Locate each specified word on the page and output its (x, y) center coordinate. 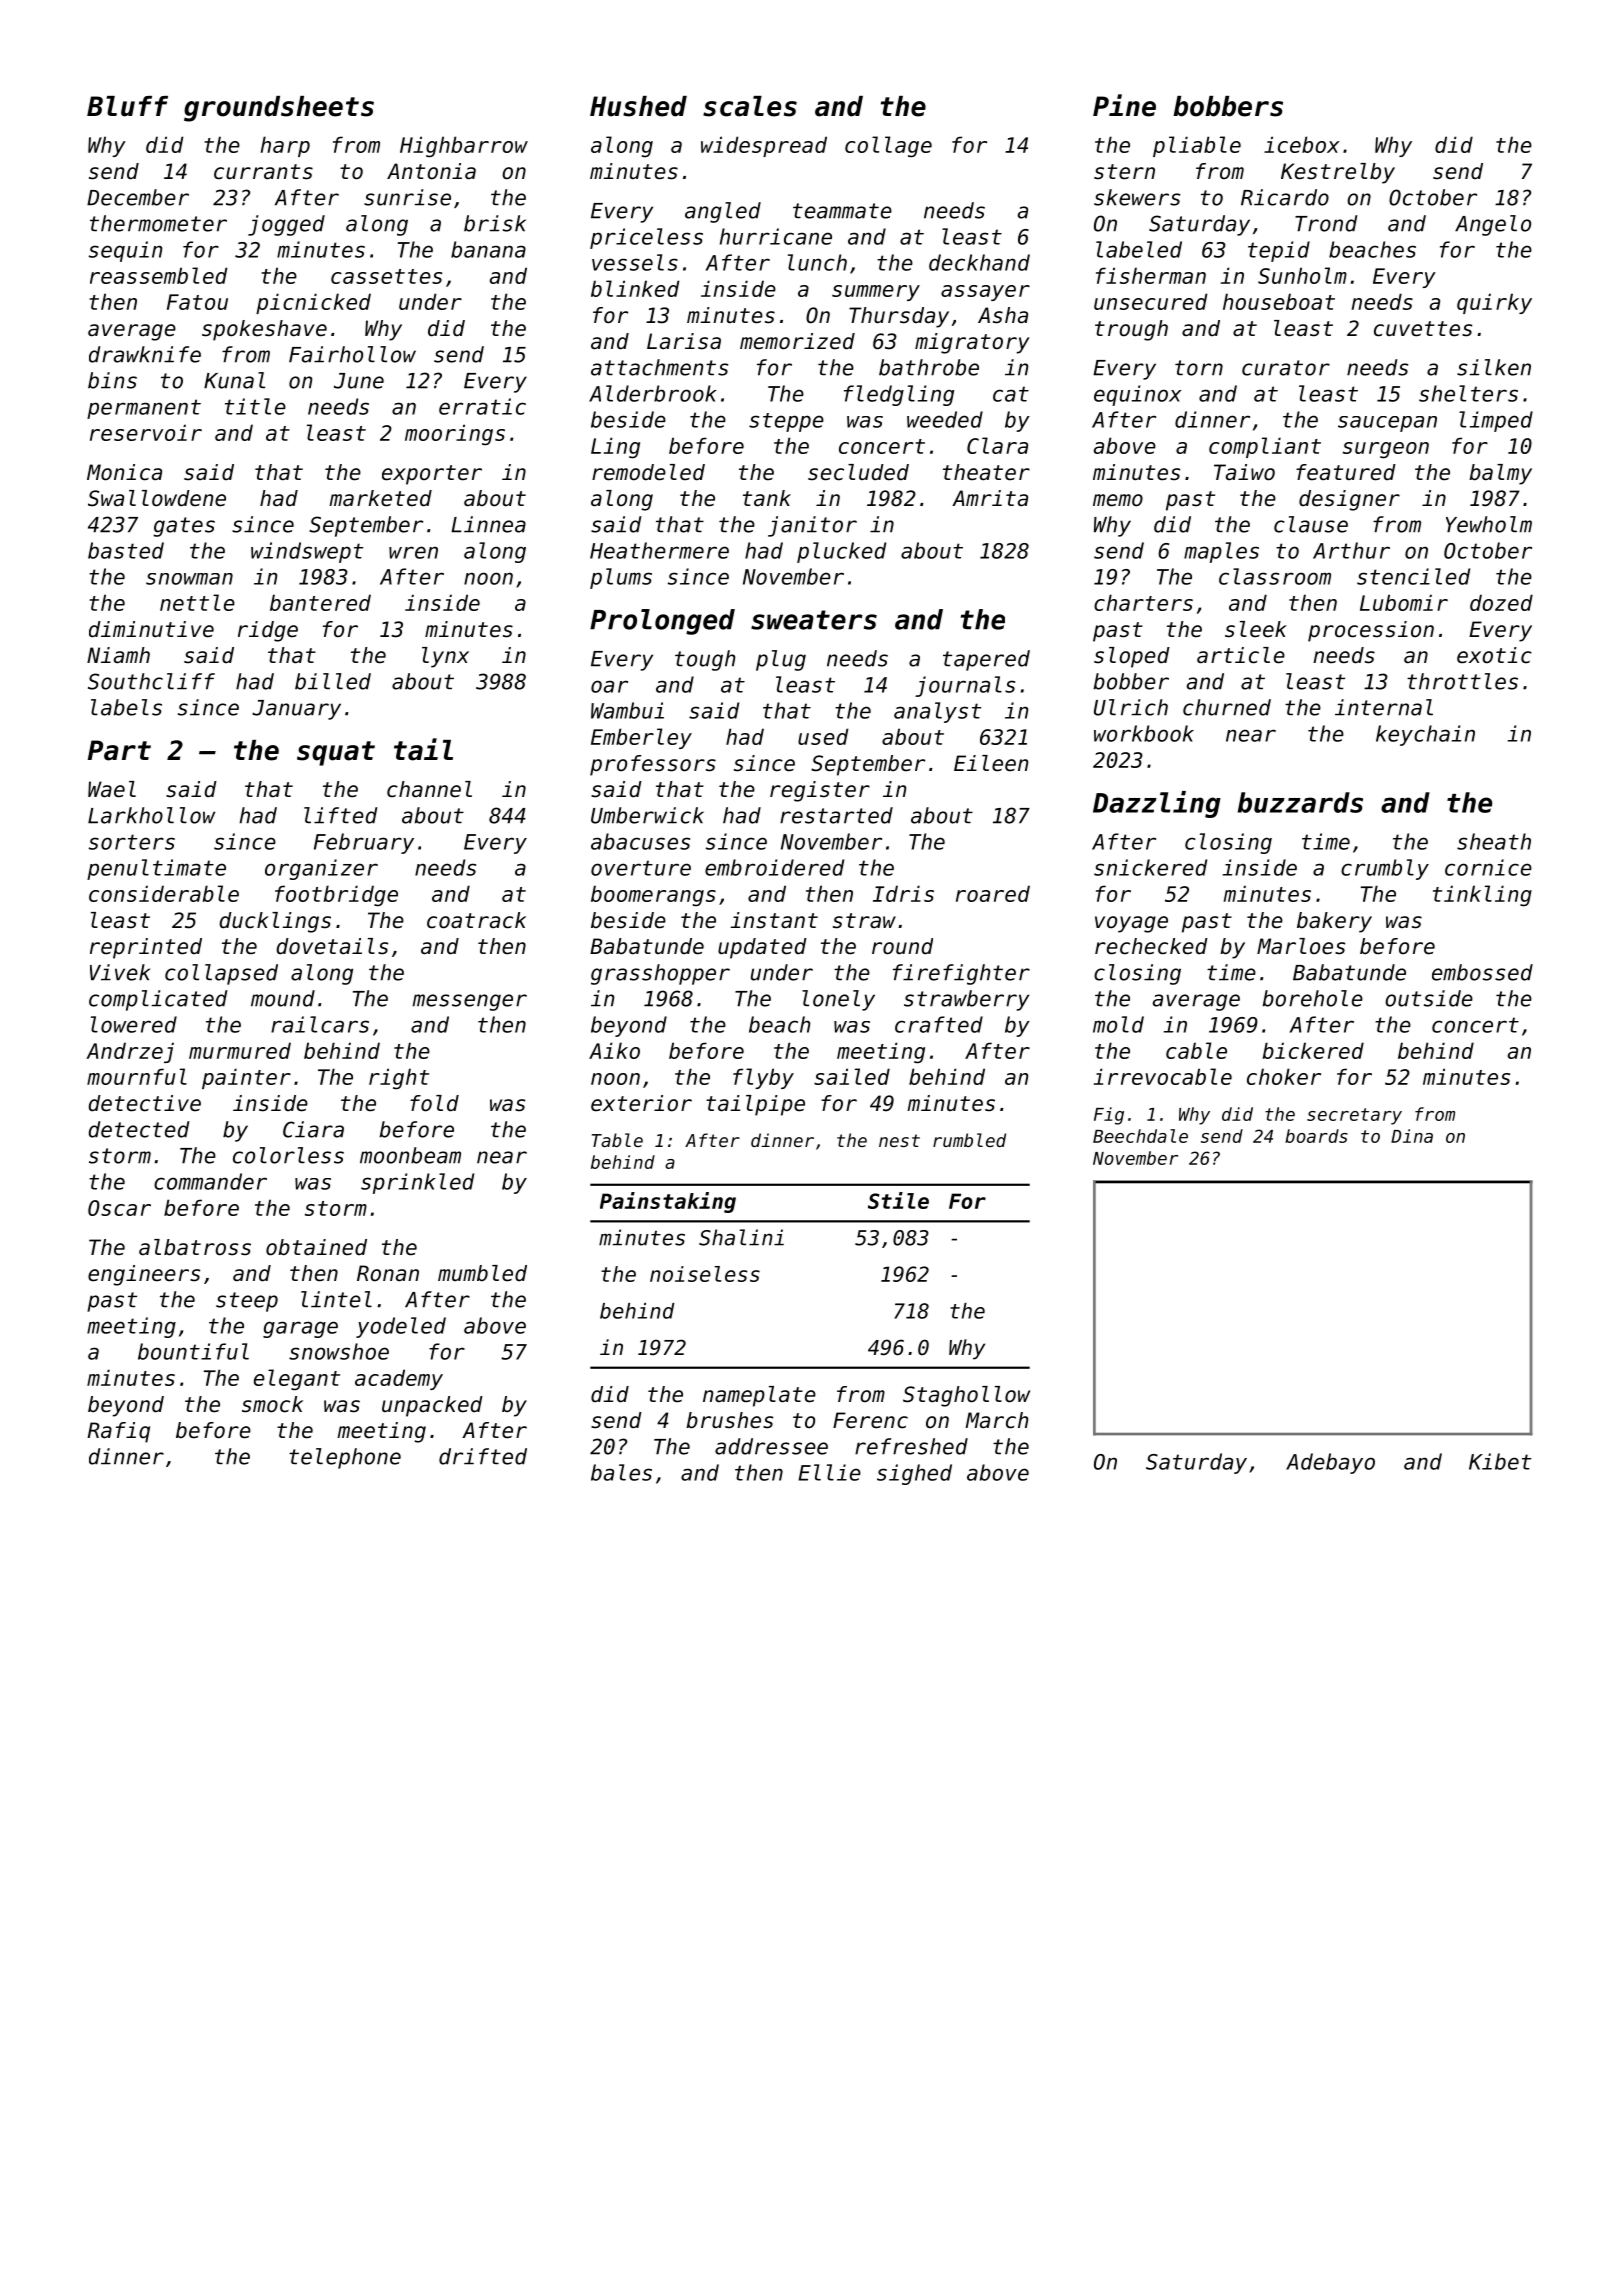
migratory (972, 343)
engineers (144, 1275)
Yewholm (1489, 524)
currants (263, 172)
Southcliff (151, 681)
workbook (1144, 733)
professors (653, 765)
